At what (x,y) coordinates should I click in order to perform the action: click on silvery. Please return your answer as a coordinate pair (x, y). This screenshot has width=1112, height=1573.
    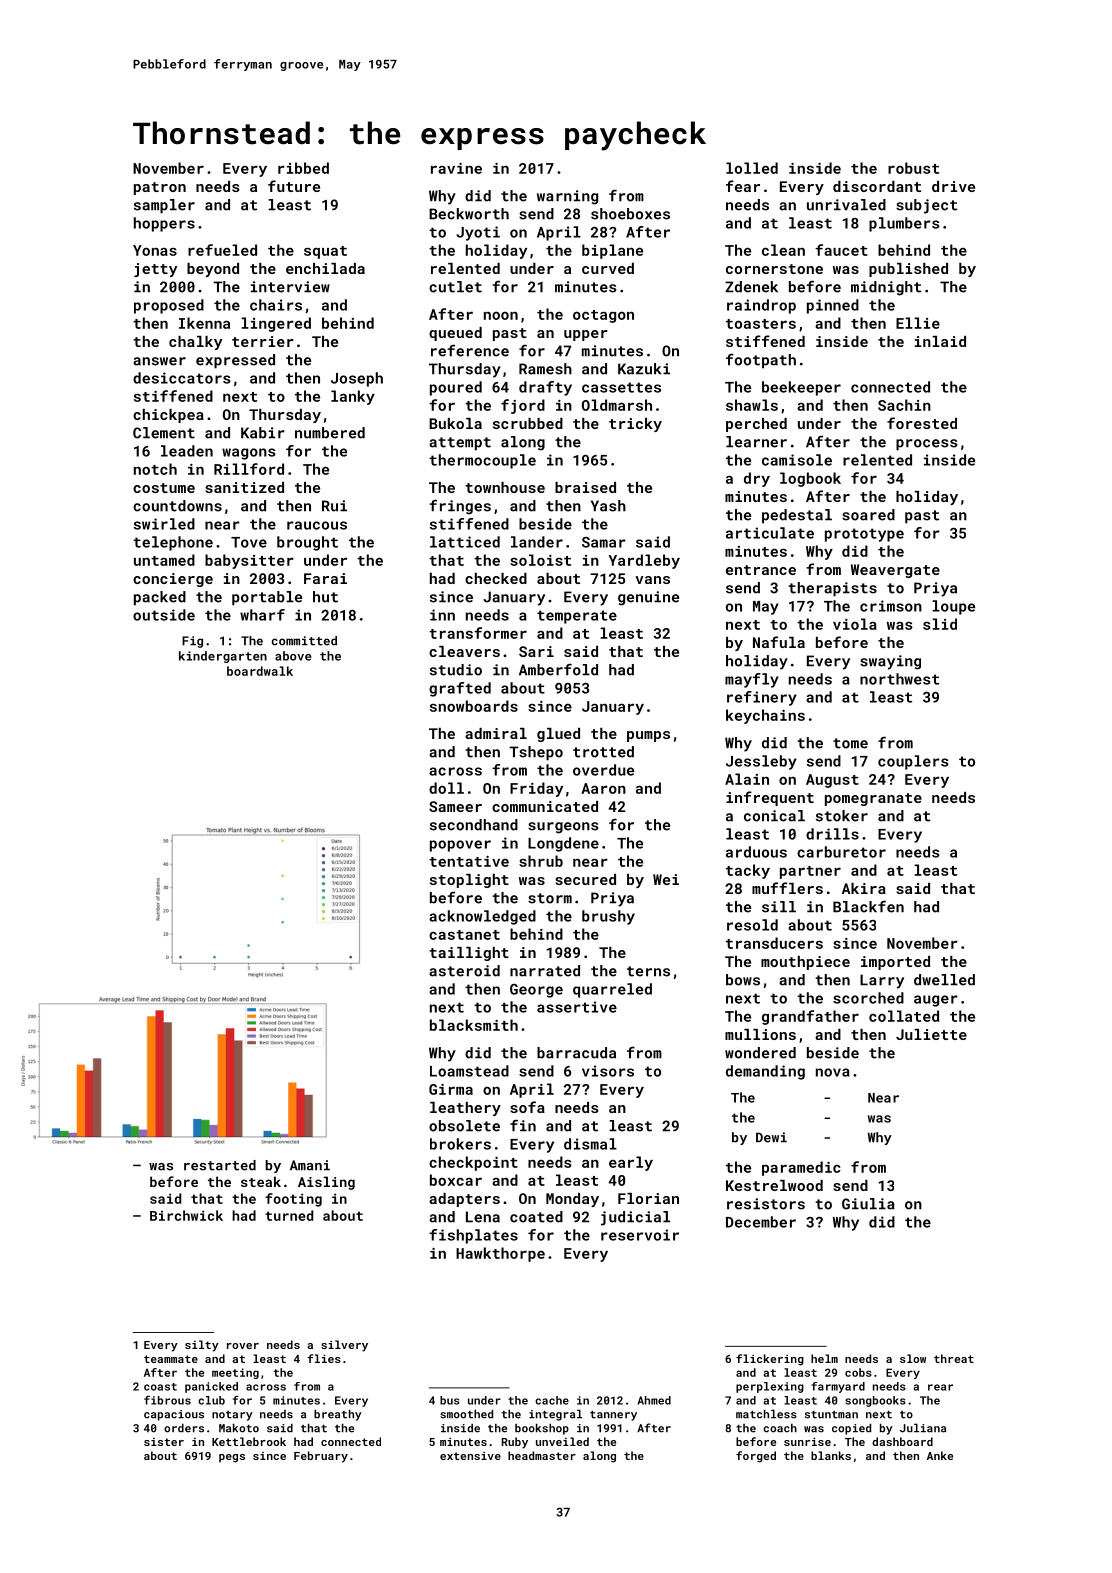
    Looking at the image, I should click on (344, 1346).
